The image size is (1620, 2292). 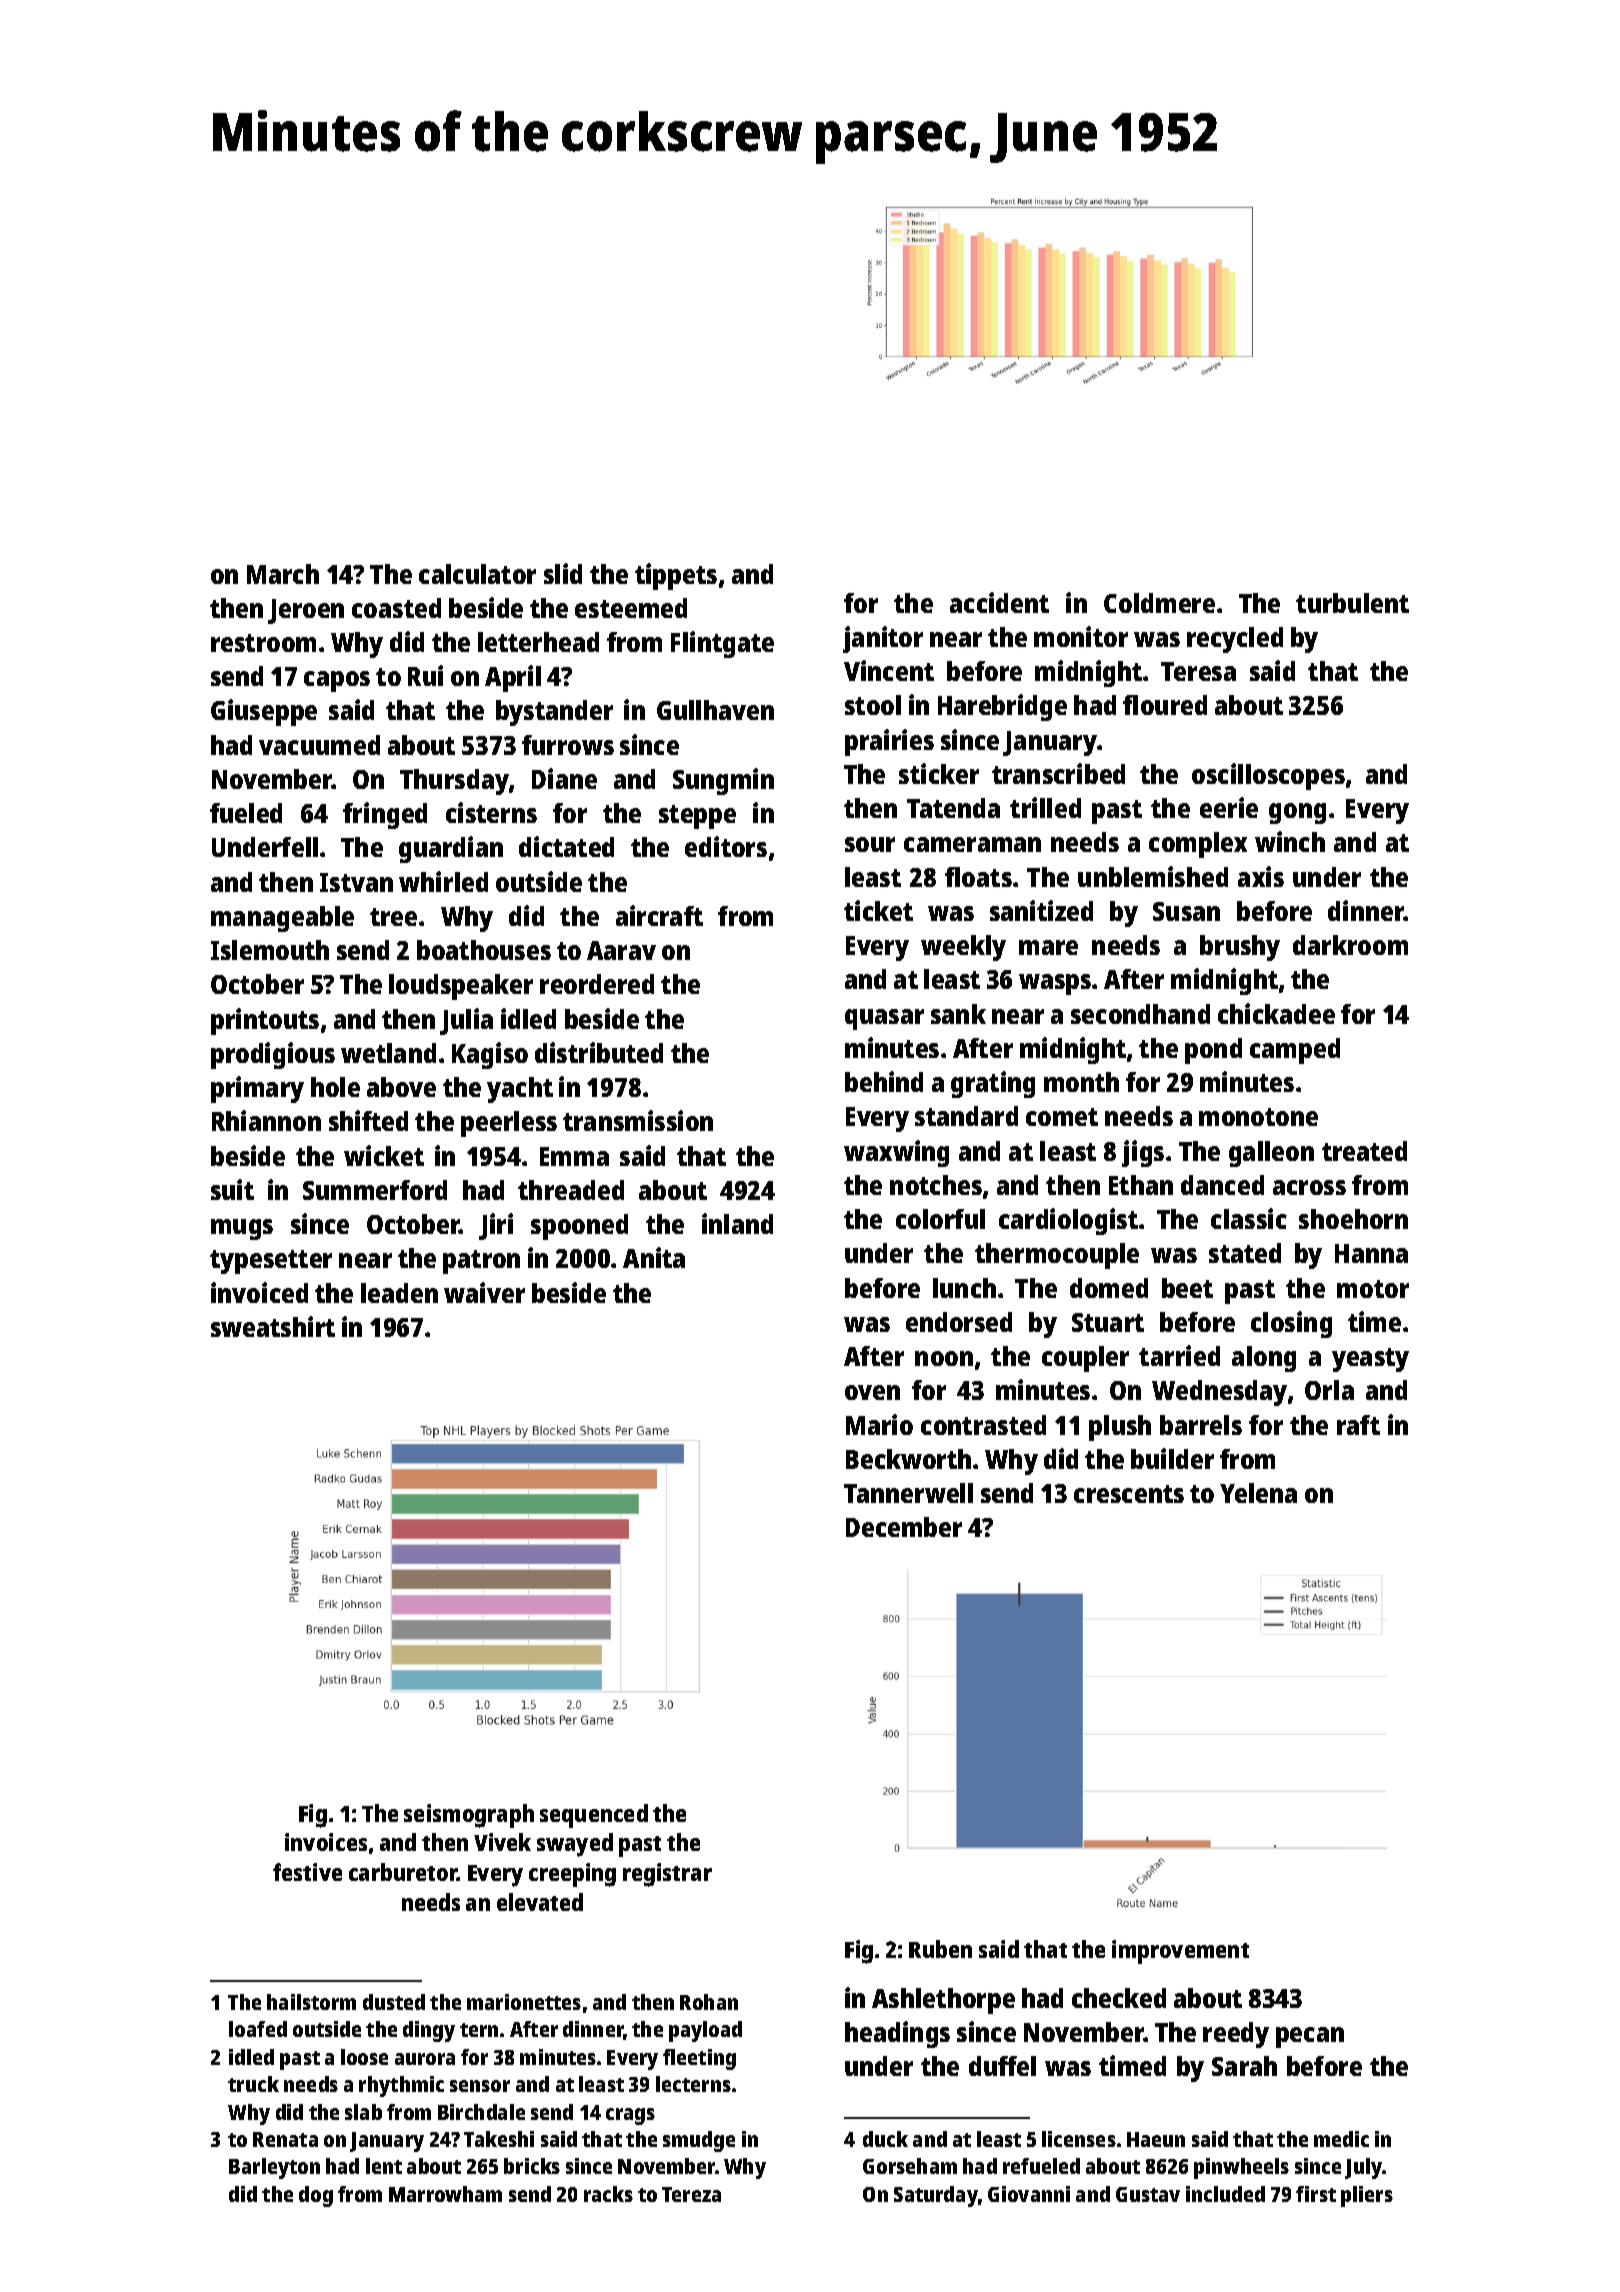 I want to click on Anita, so click(x=654, y=1257).
